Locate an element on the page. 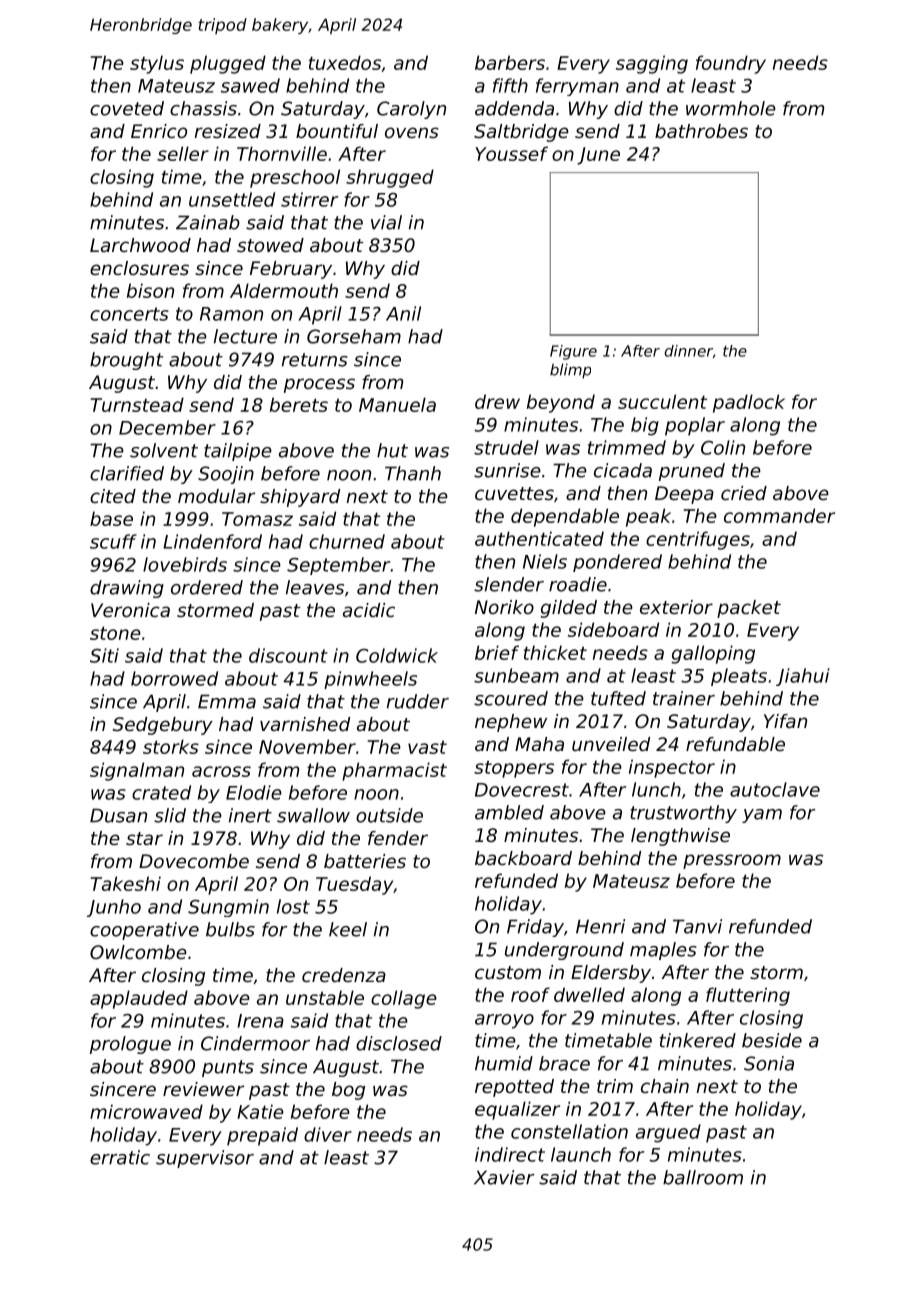  ballroom is located at coordinates (703, 1177).
